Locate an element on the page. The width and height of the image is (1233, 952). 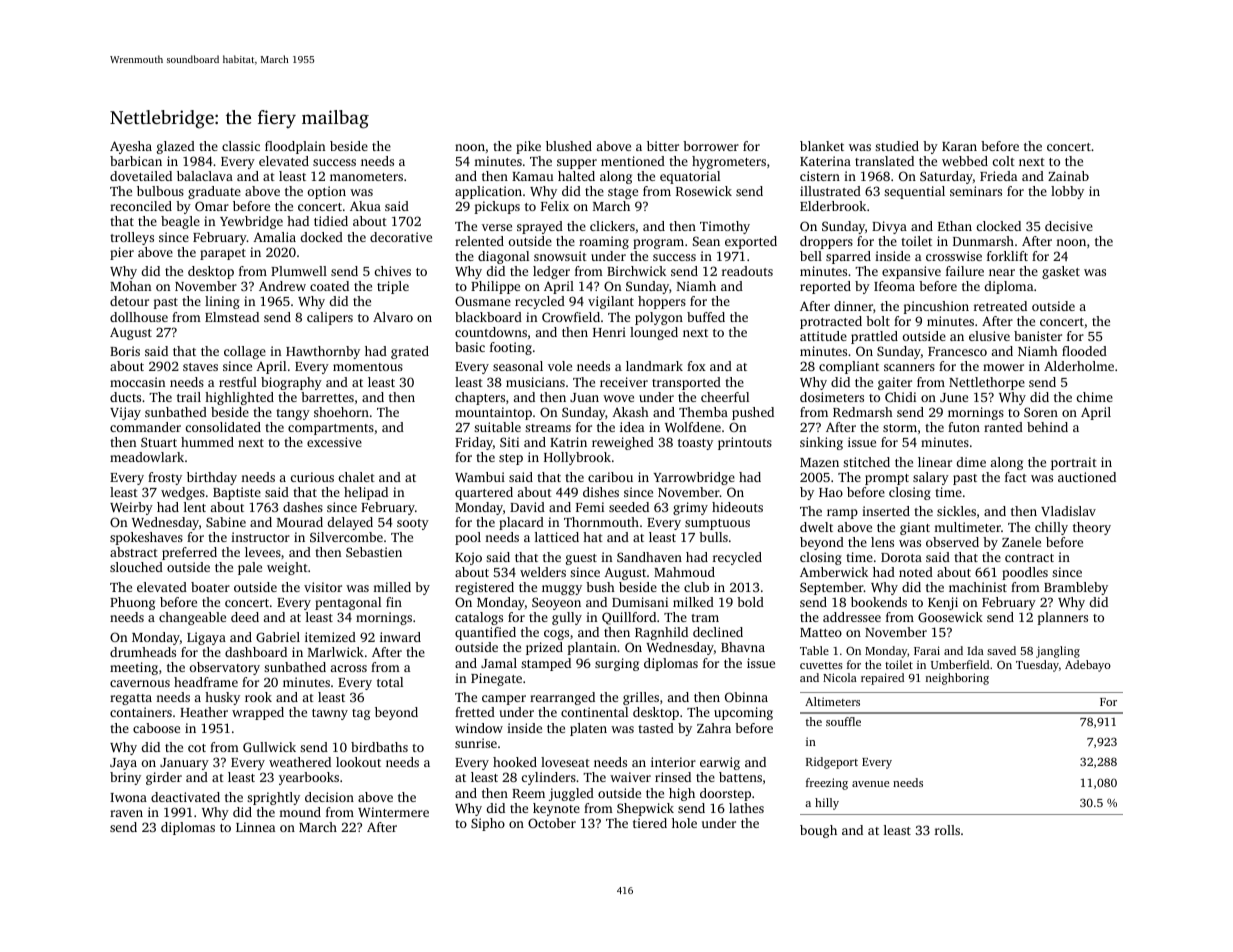
Kenji is located at coordinates (943, 603).
